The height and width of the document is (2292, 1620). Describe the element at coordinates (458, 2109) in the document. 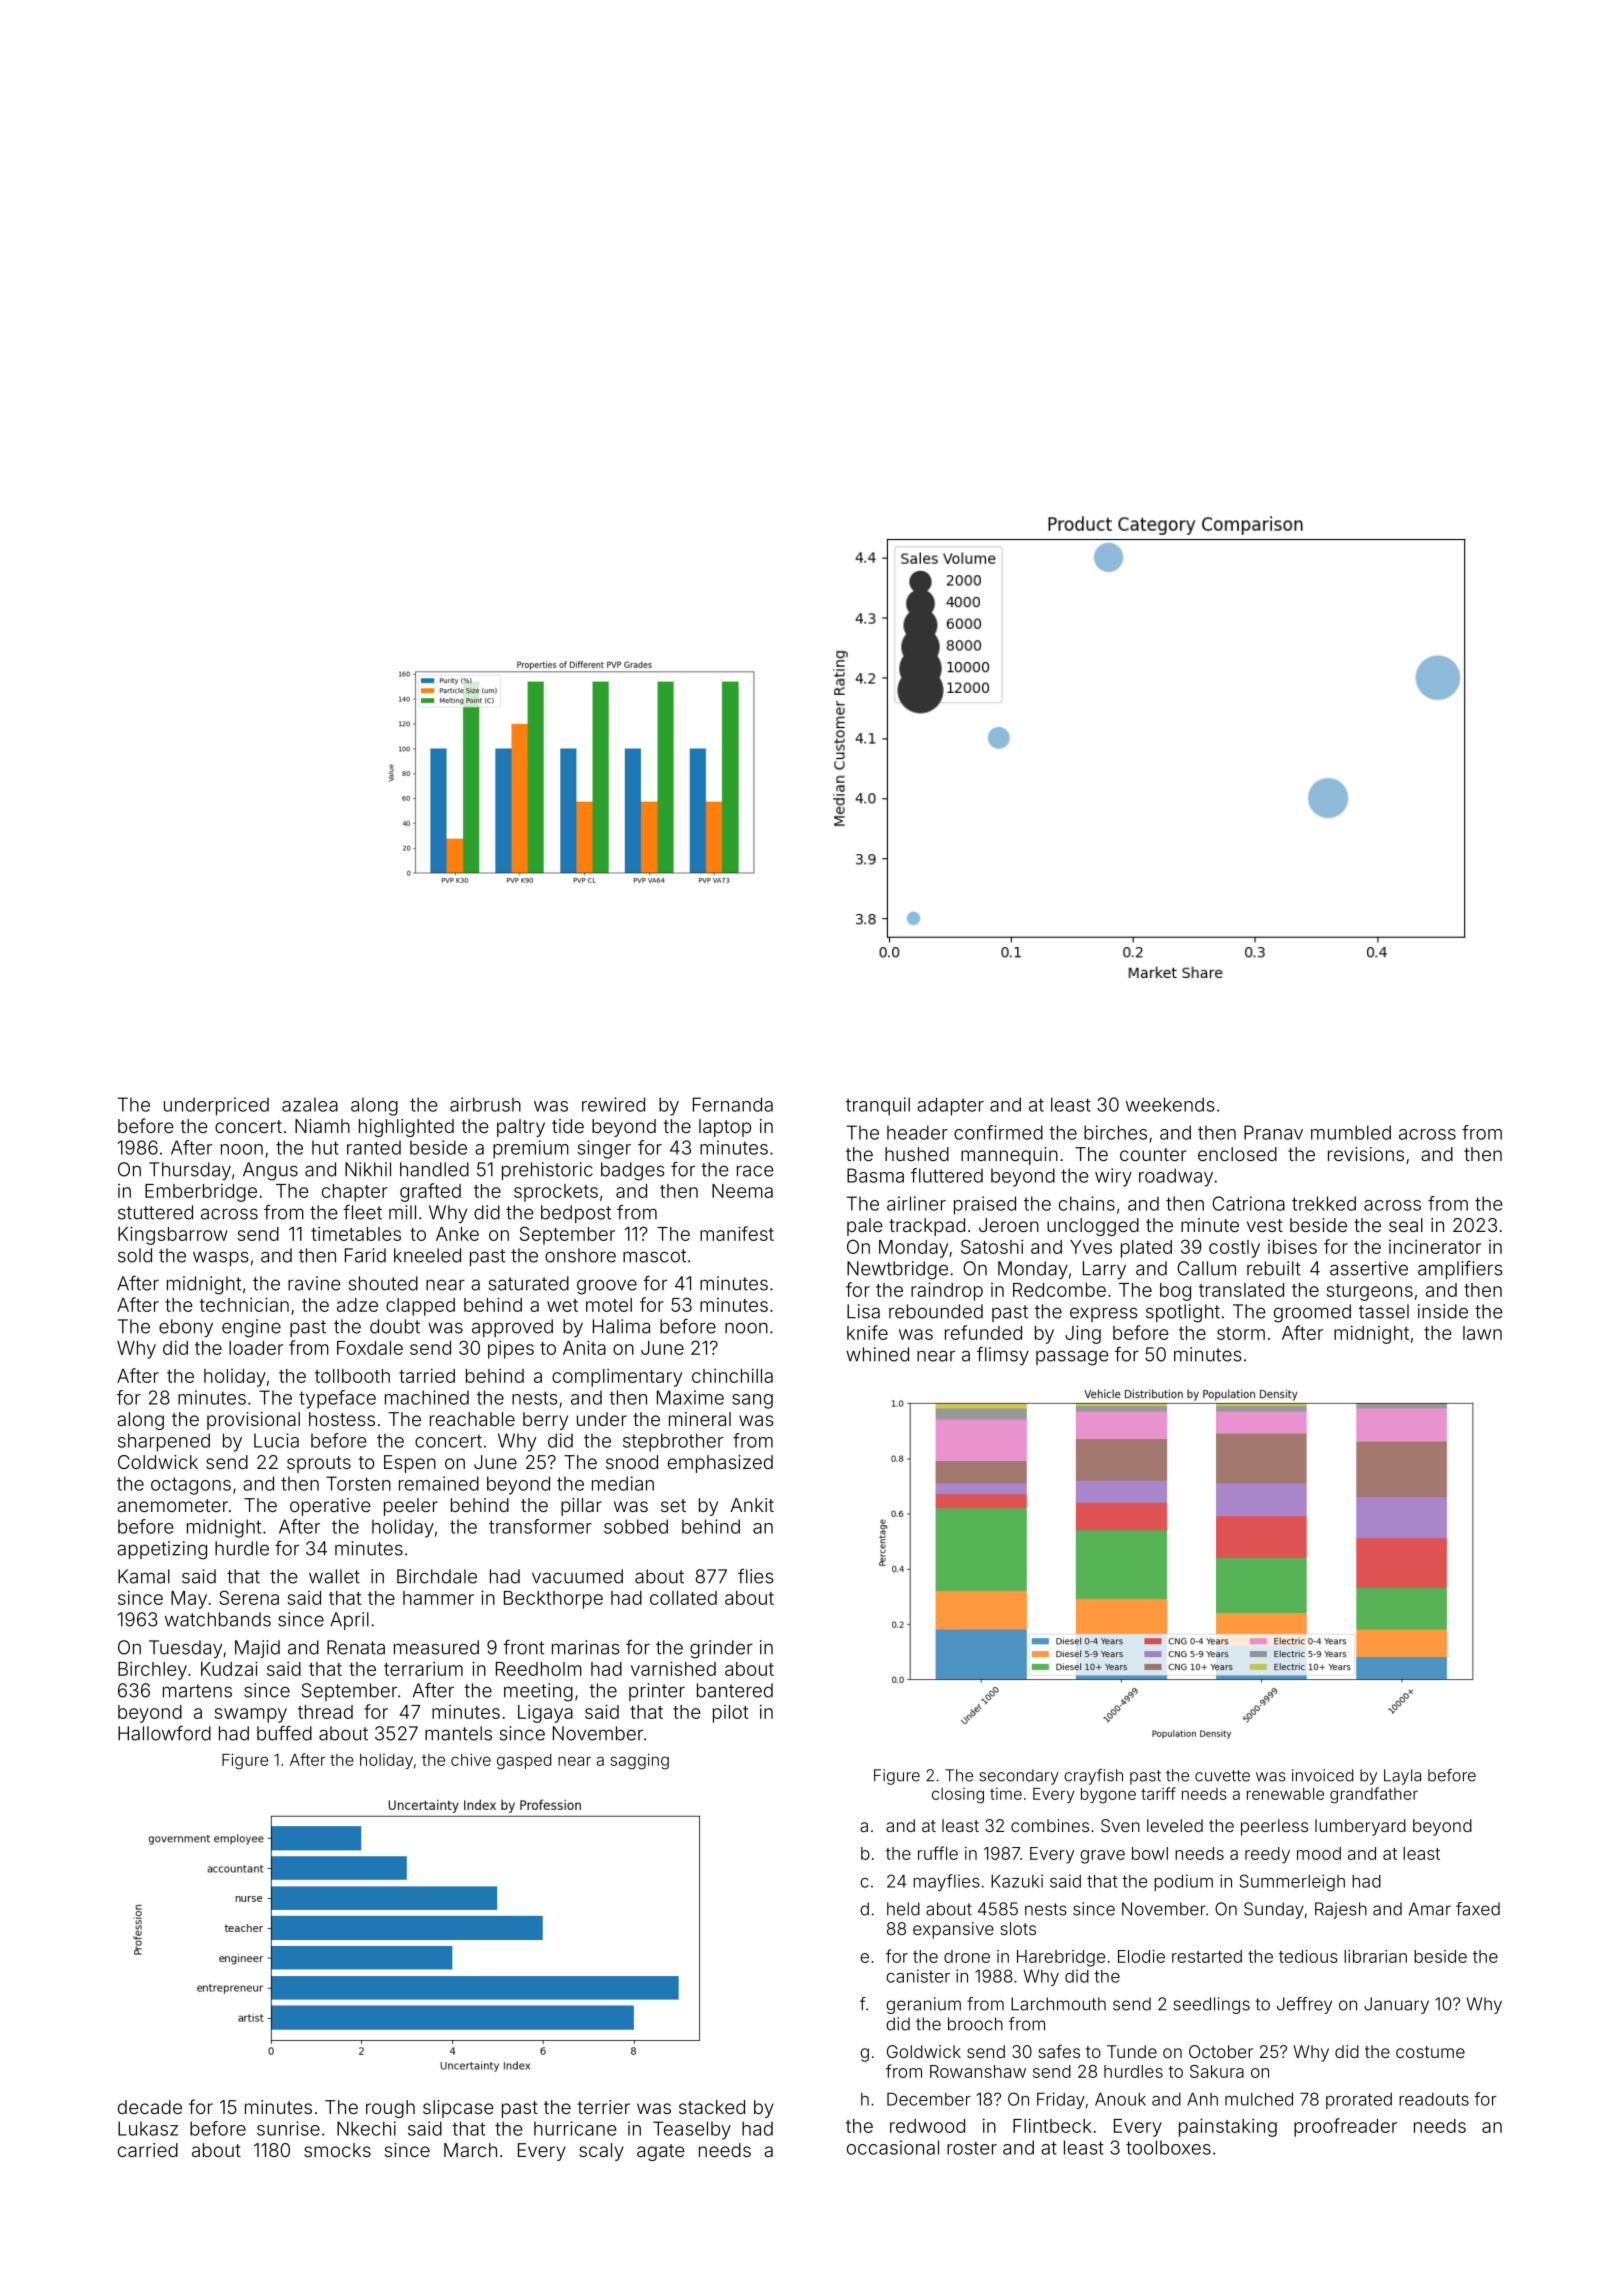

I see `slipcase` at that location.
